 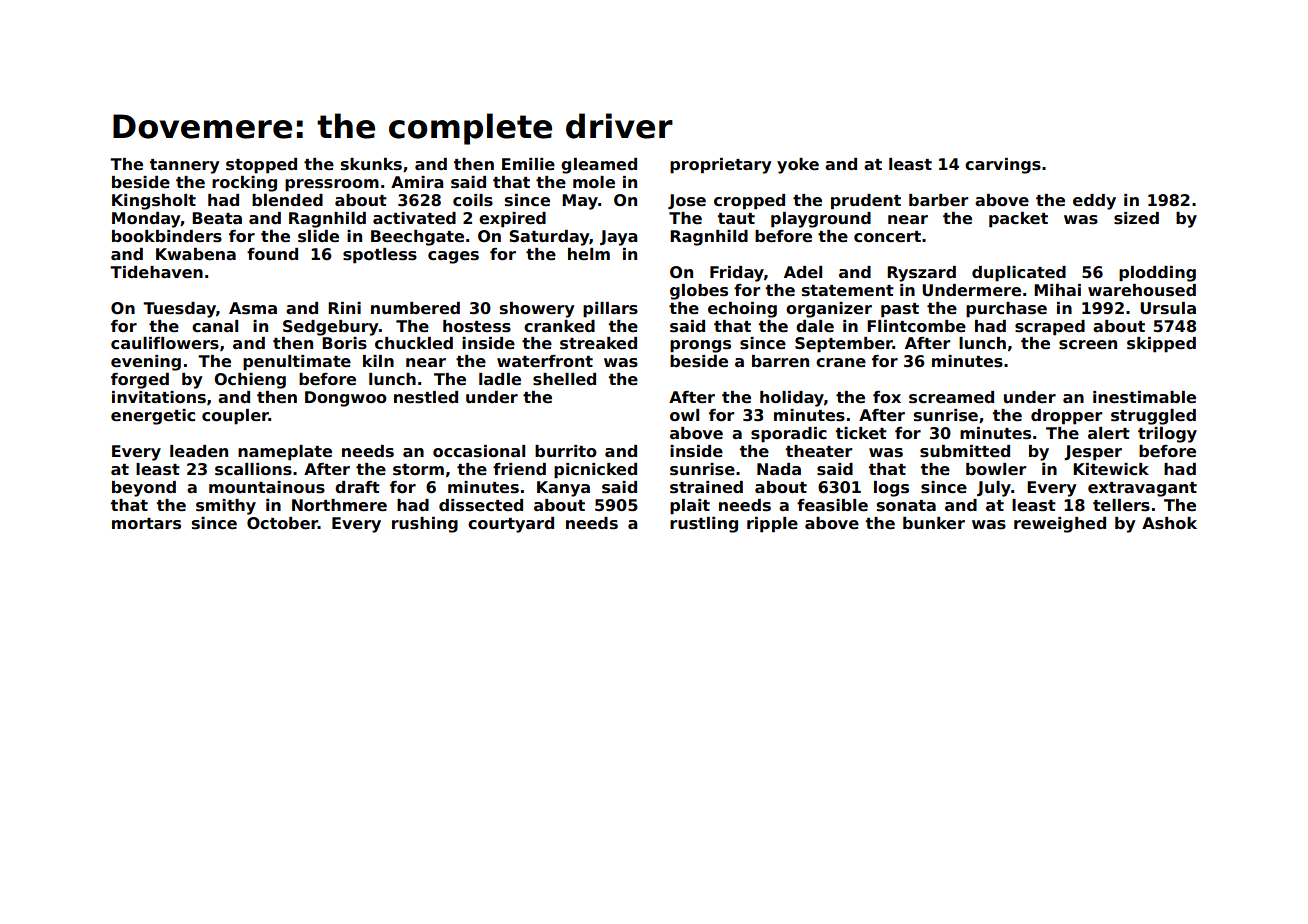 What do you see at coordinates (179, 310) in the screenshot?
I see `Tuesday` at bounding box center [179, 310].
